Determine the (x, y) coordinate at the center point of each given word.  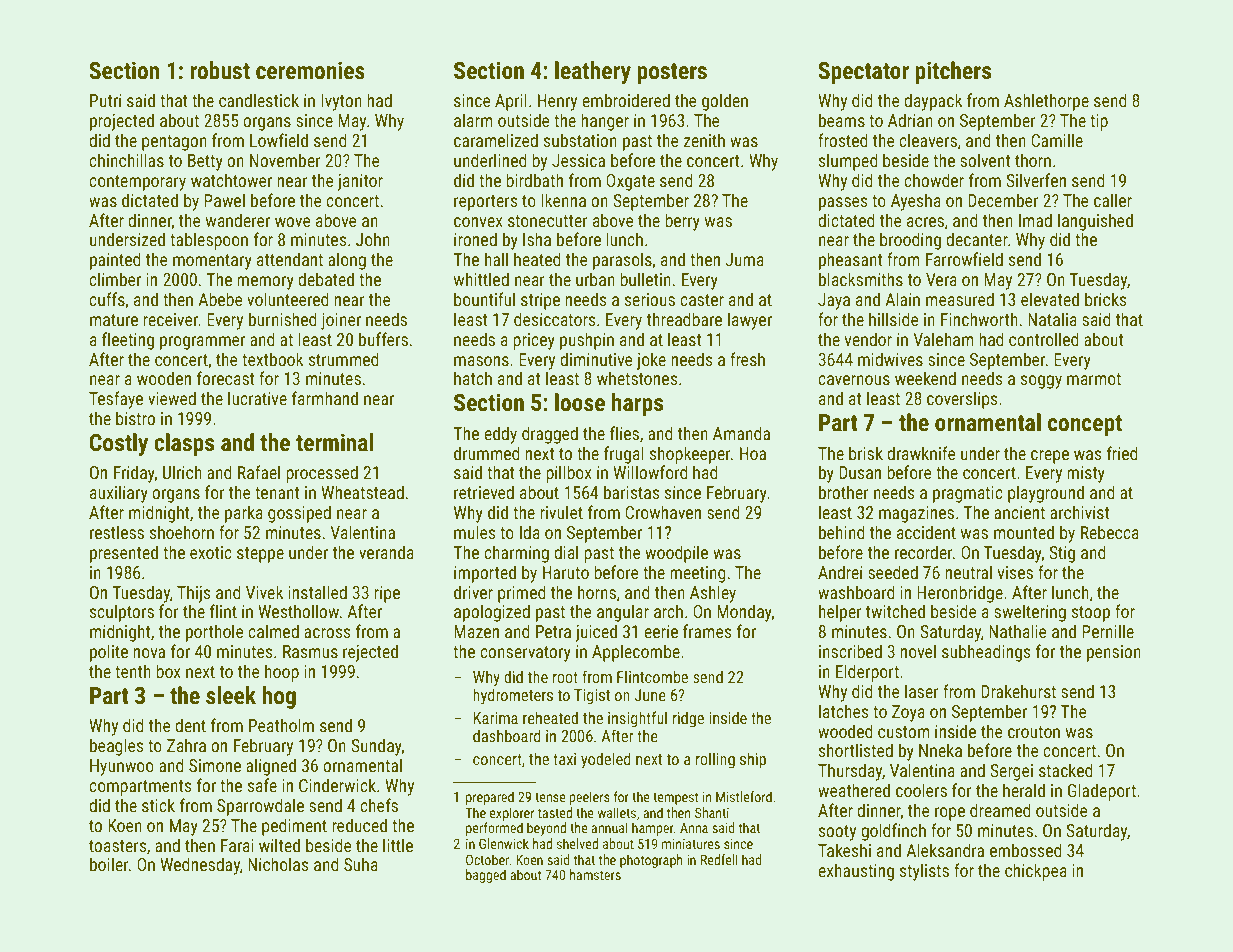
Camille (1057, 140)
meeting (698, 574)
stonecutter (548, 221)
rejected (370, 653)
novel (918, 651)
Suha (361, 864)
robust (220, 70)
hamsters (595, 874)
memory (265, 283)
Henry (557, 102)
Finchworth (979, 319)
